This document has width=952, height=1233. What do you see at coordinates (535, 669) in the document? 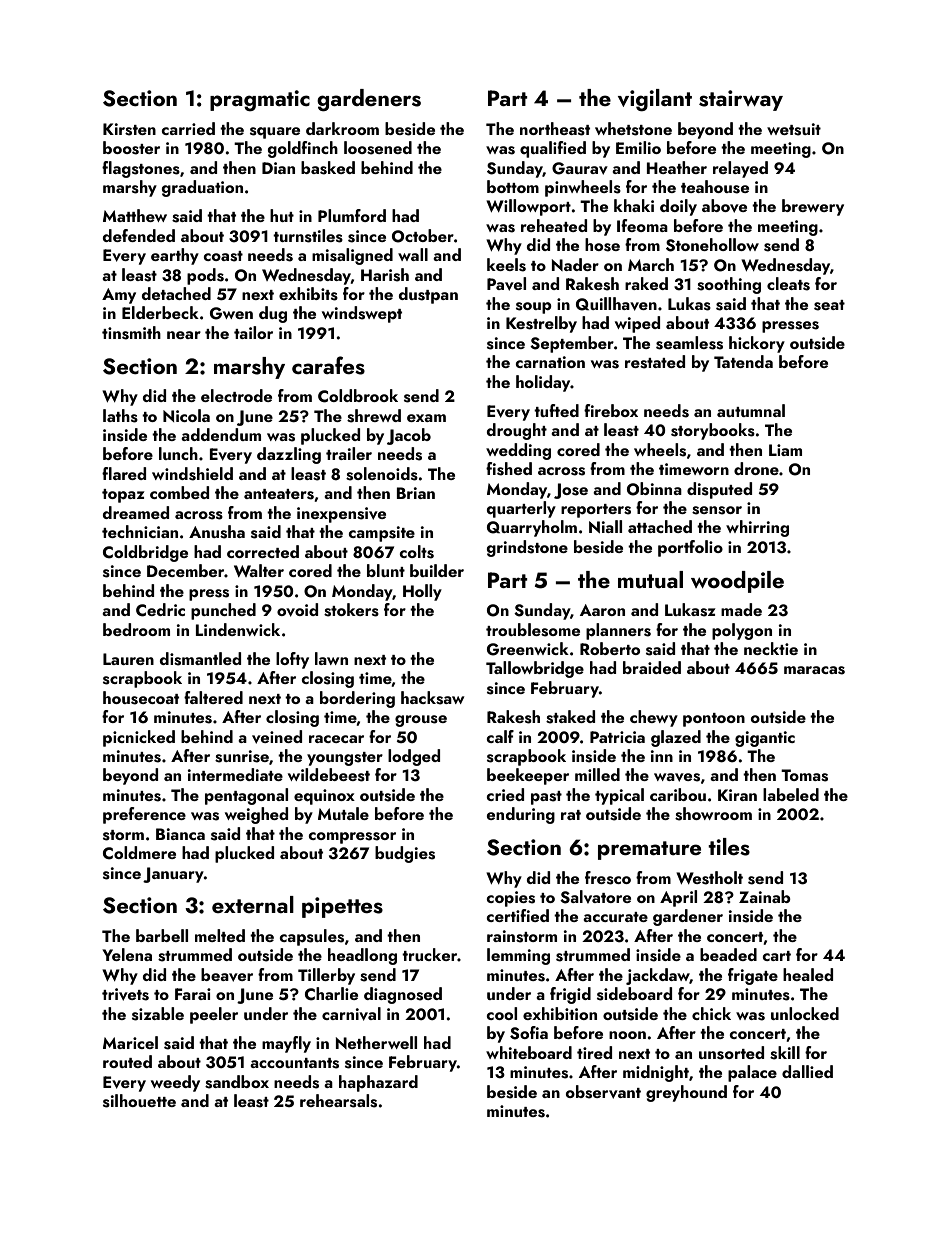
I see `Tallowbridge` at bounding box center [535, 669].
